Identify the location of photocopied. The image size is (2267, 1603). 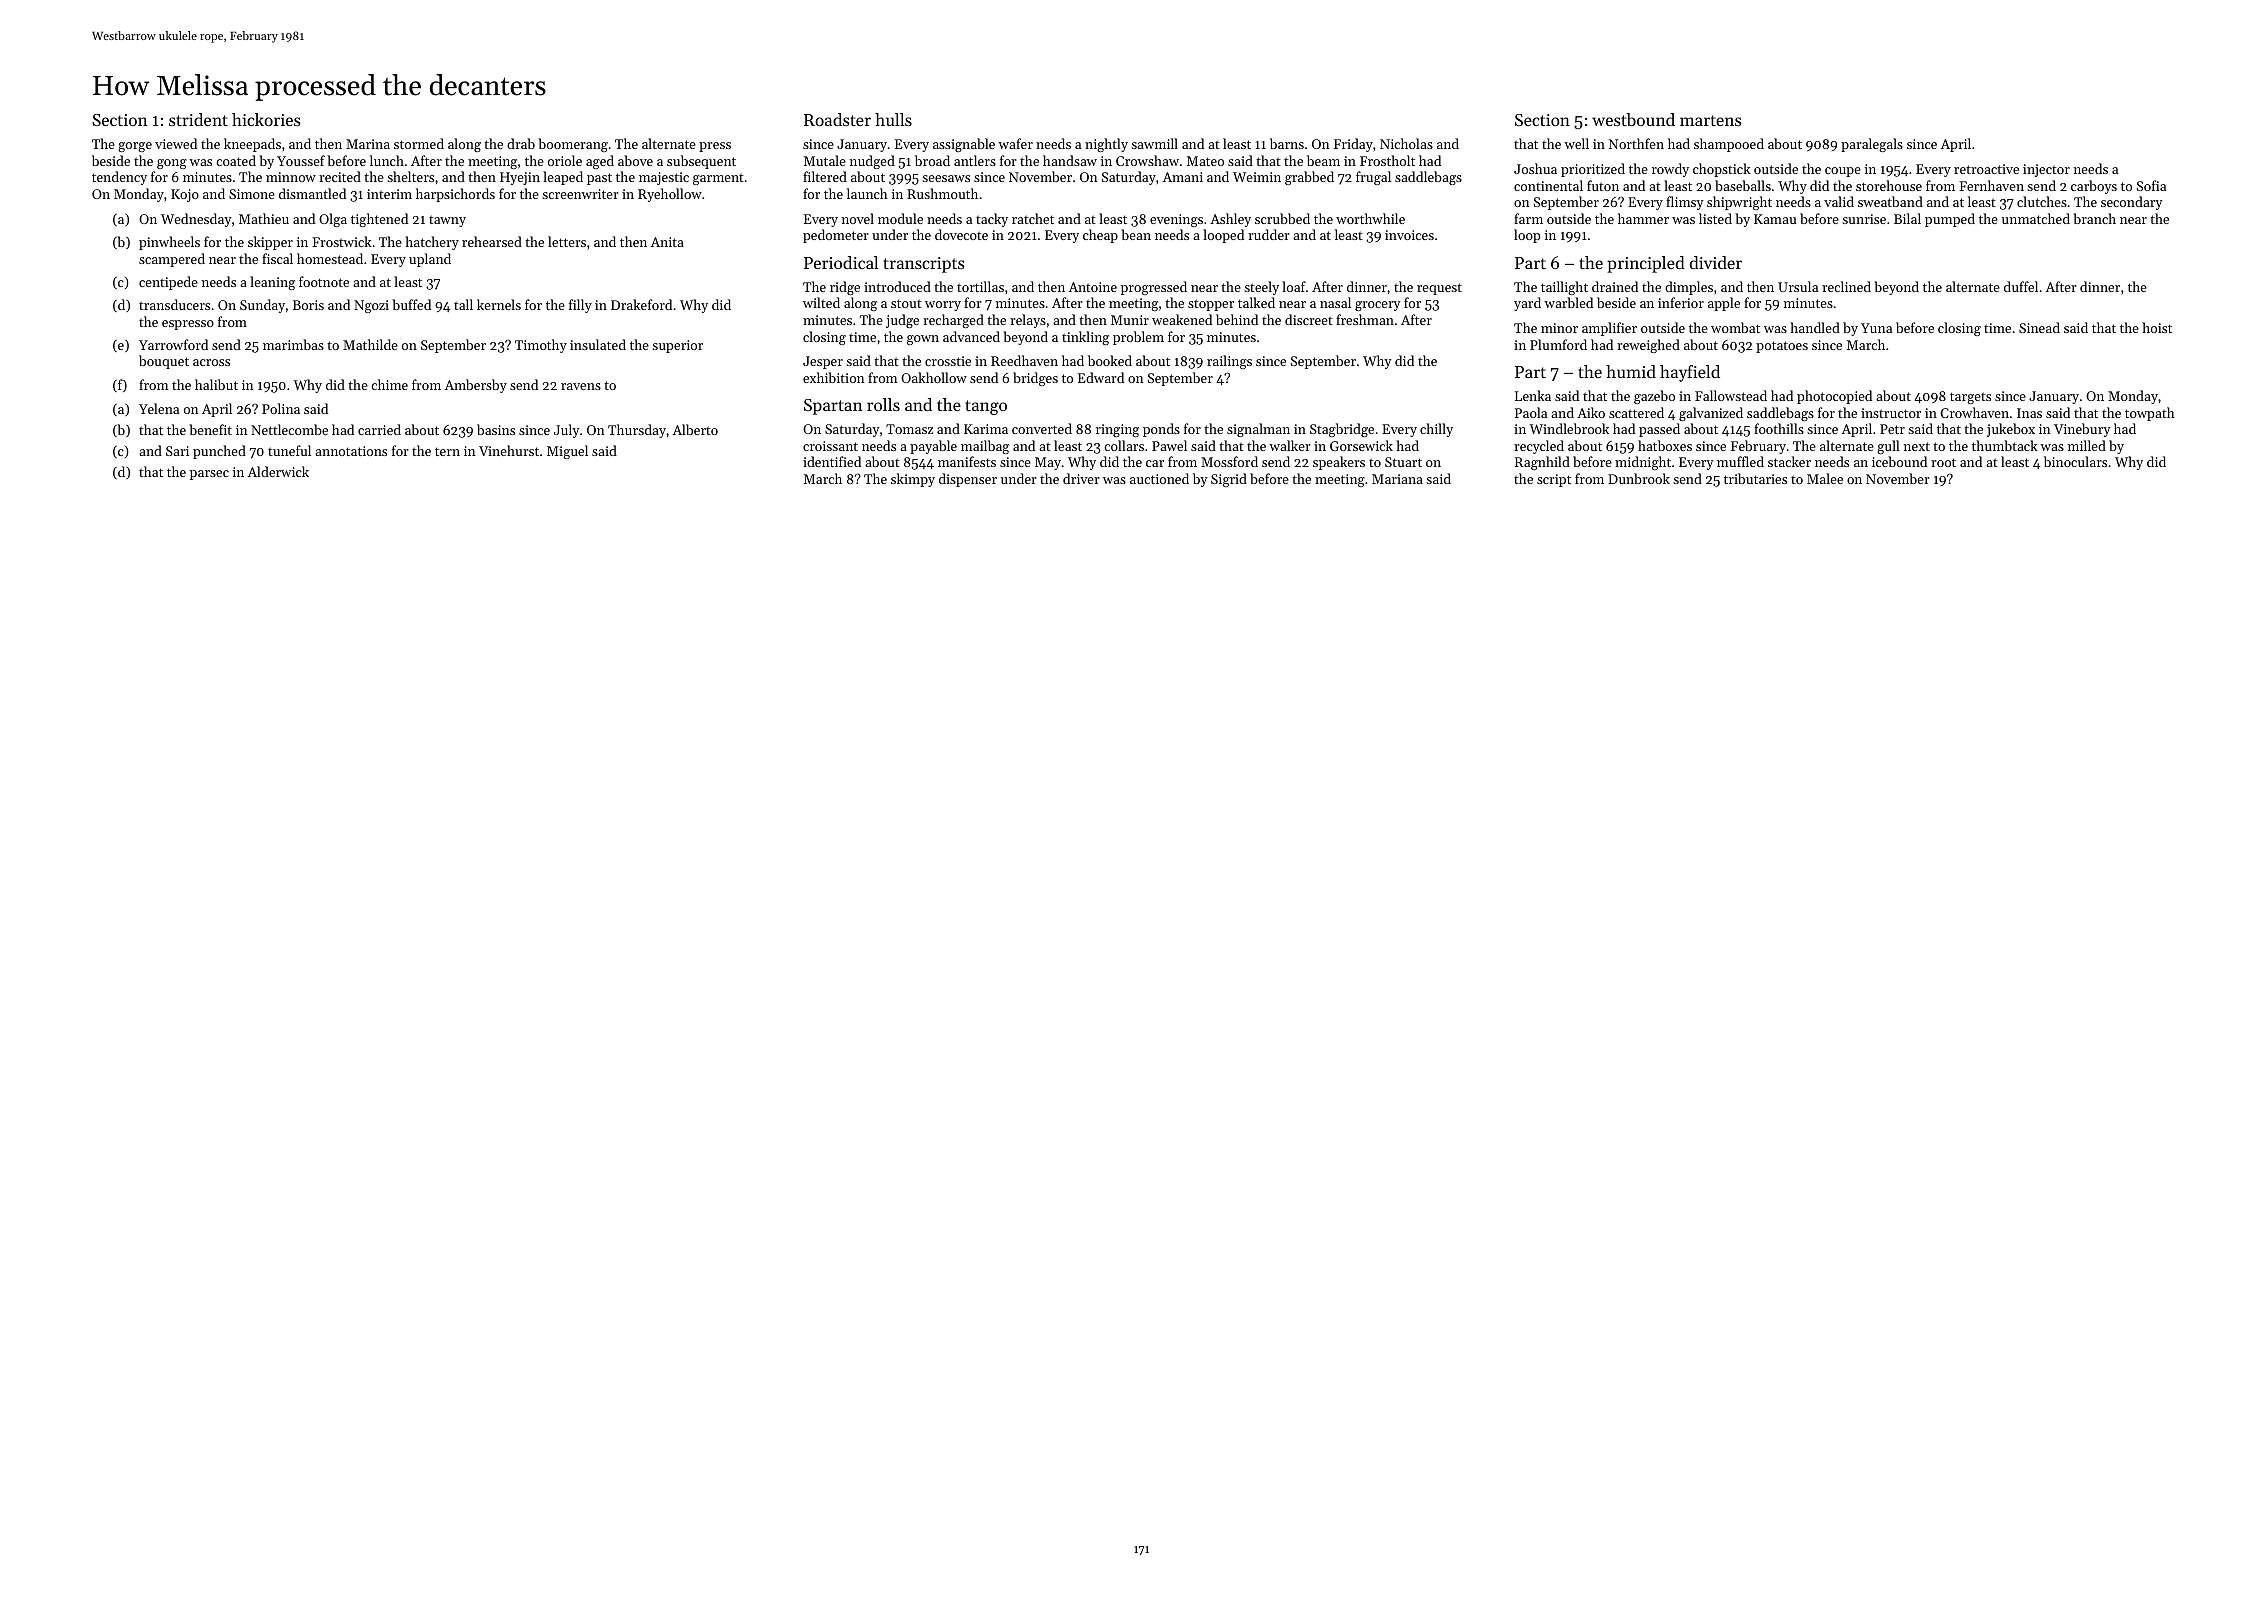
(1834, 397).
